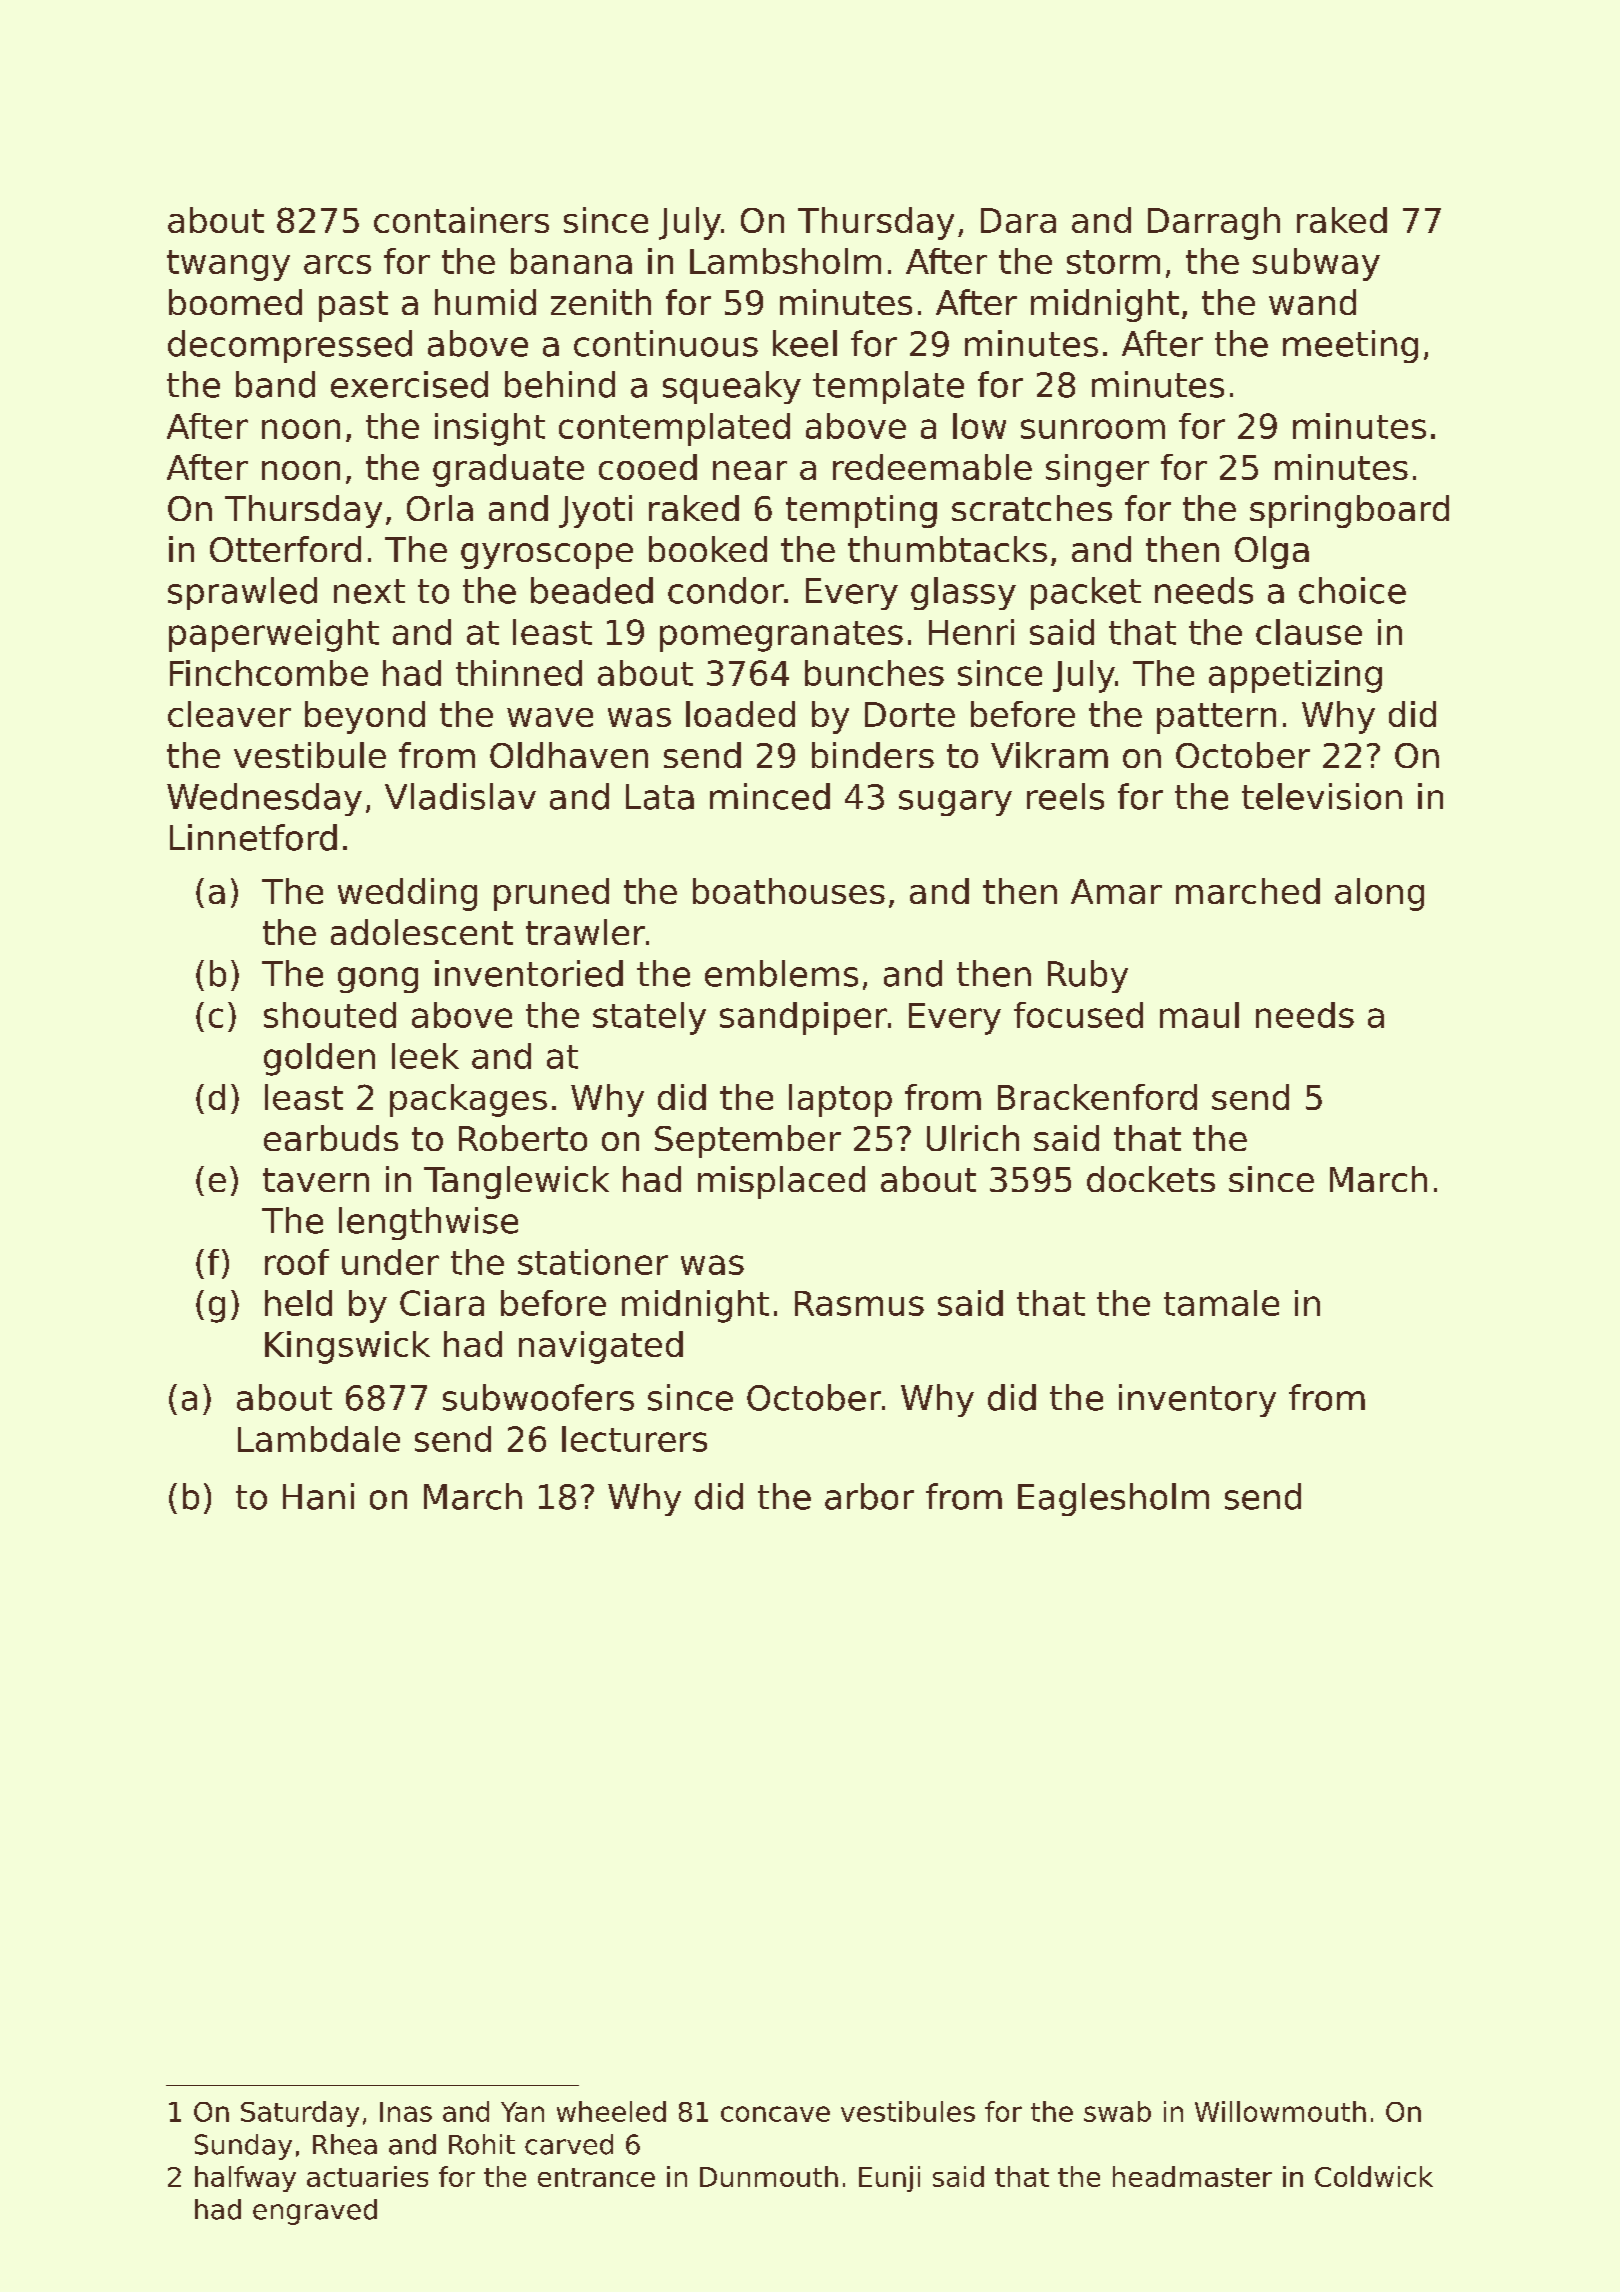  I want to click on Rasmus, so click(859, 1303).
